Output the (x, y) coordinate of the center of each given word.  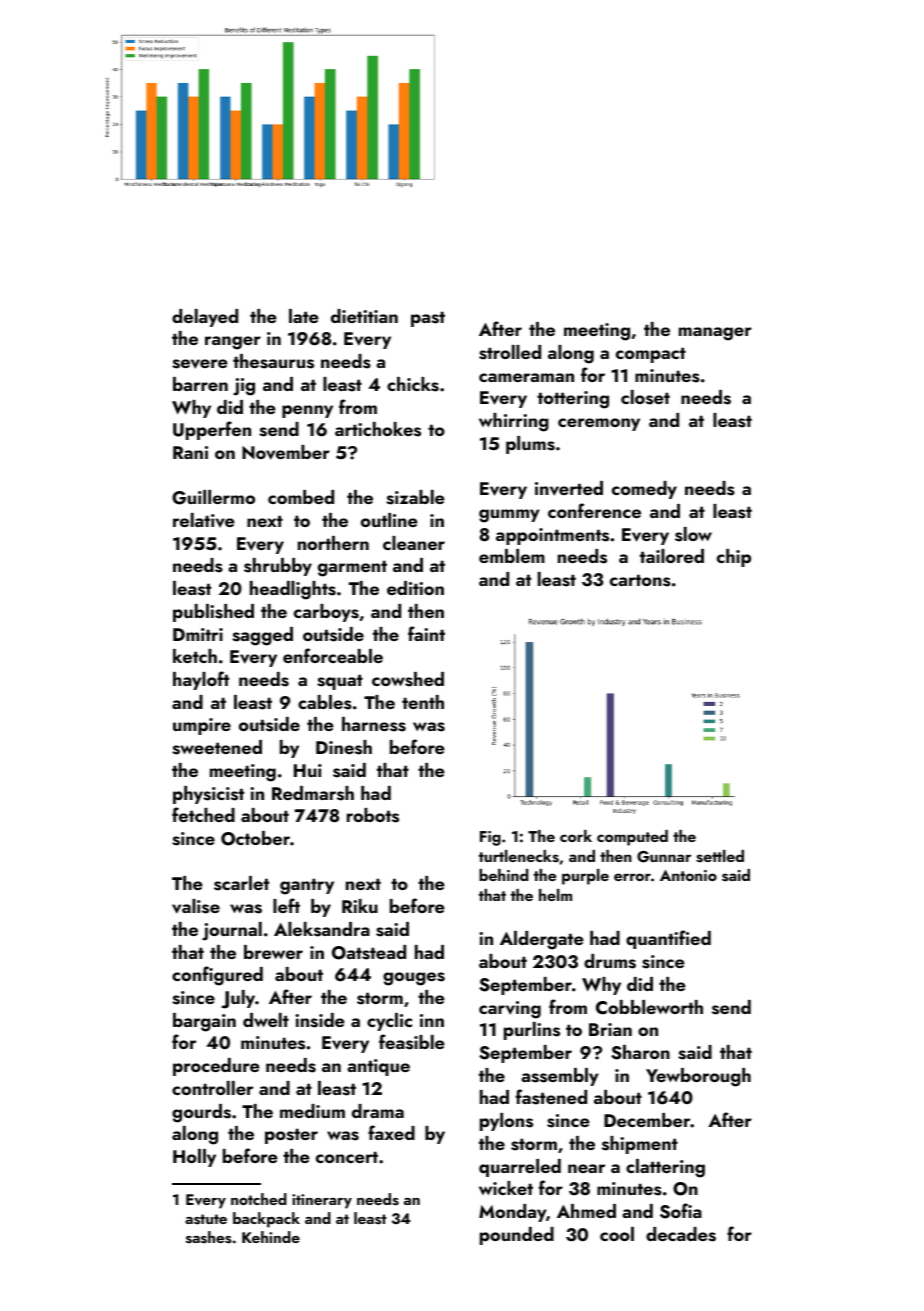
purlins (532, 1031)
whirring (514, 422)
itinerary (322, 1201)
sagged (262, 636)
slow (693, 534)
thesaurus (273, 361)
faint (426, 633)
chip (734, 558)
